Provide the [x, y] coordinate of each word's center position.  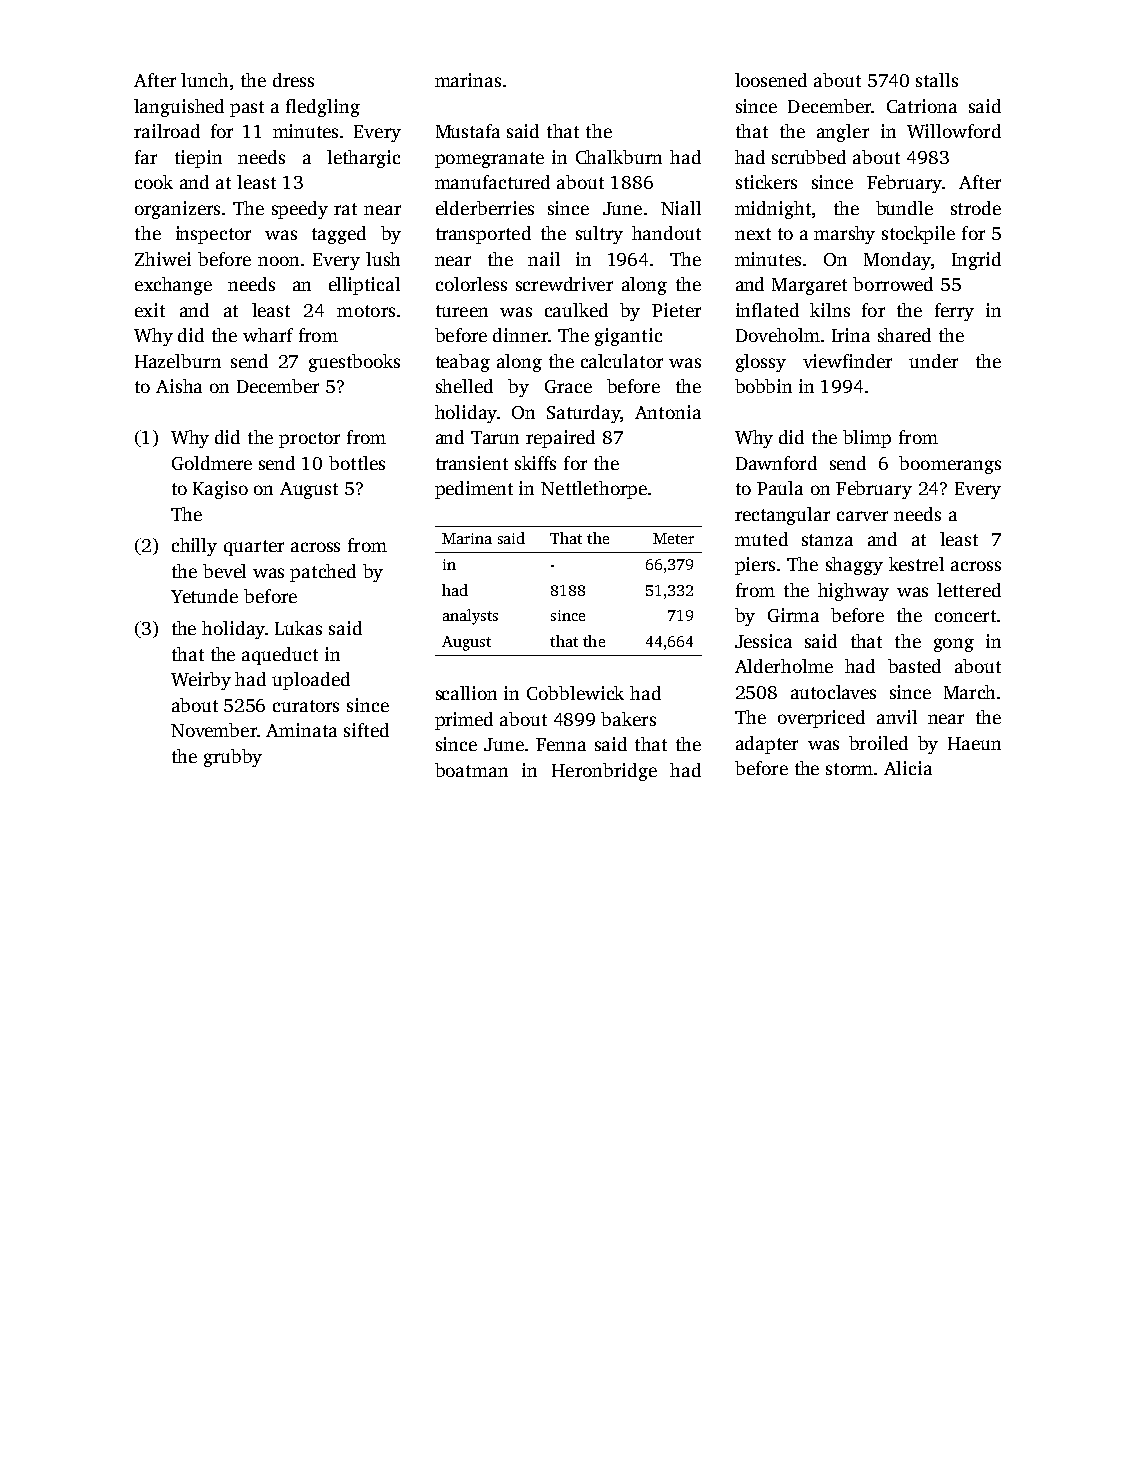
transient [472, 463]
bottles [357, 463]
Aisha [179, 386]
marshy [844, 235]
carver [862, 516]
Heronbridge [604, 772]
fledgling [323, 108]
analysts [470, 617]
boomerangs [950, 465]
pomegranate [489, 160]
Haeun [974, 743]
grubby [233, 758]
